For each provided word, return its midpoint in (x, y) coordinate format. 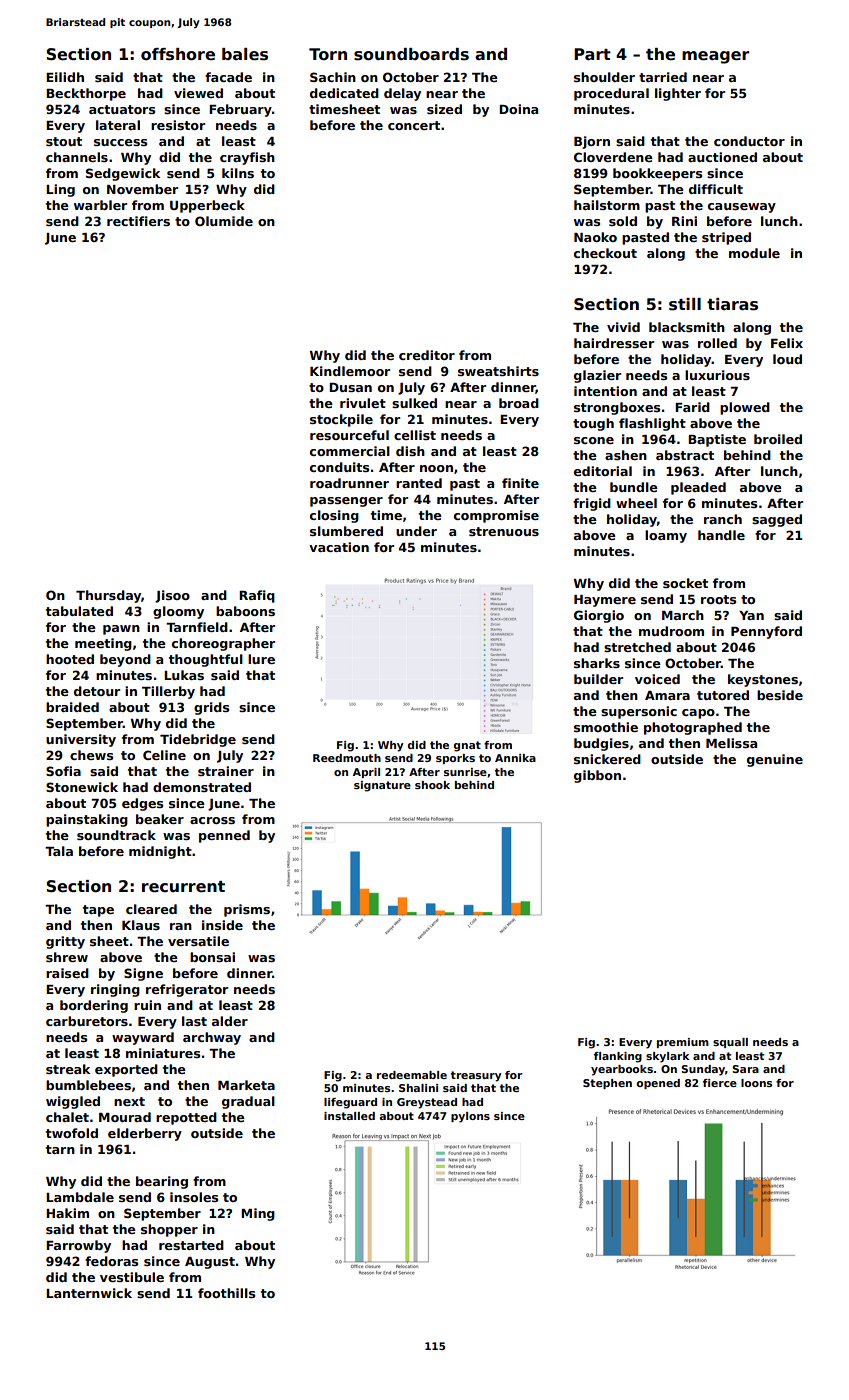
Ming (258, 1214)
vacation (339, 547)
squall (730, 1043)
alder (230, 1021)
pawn (121, 630)
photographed (693, 728)
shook (432, 785)
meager (715, 57)
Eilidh (65, 77)
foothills (226, 1293)
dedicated (344, 93)
